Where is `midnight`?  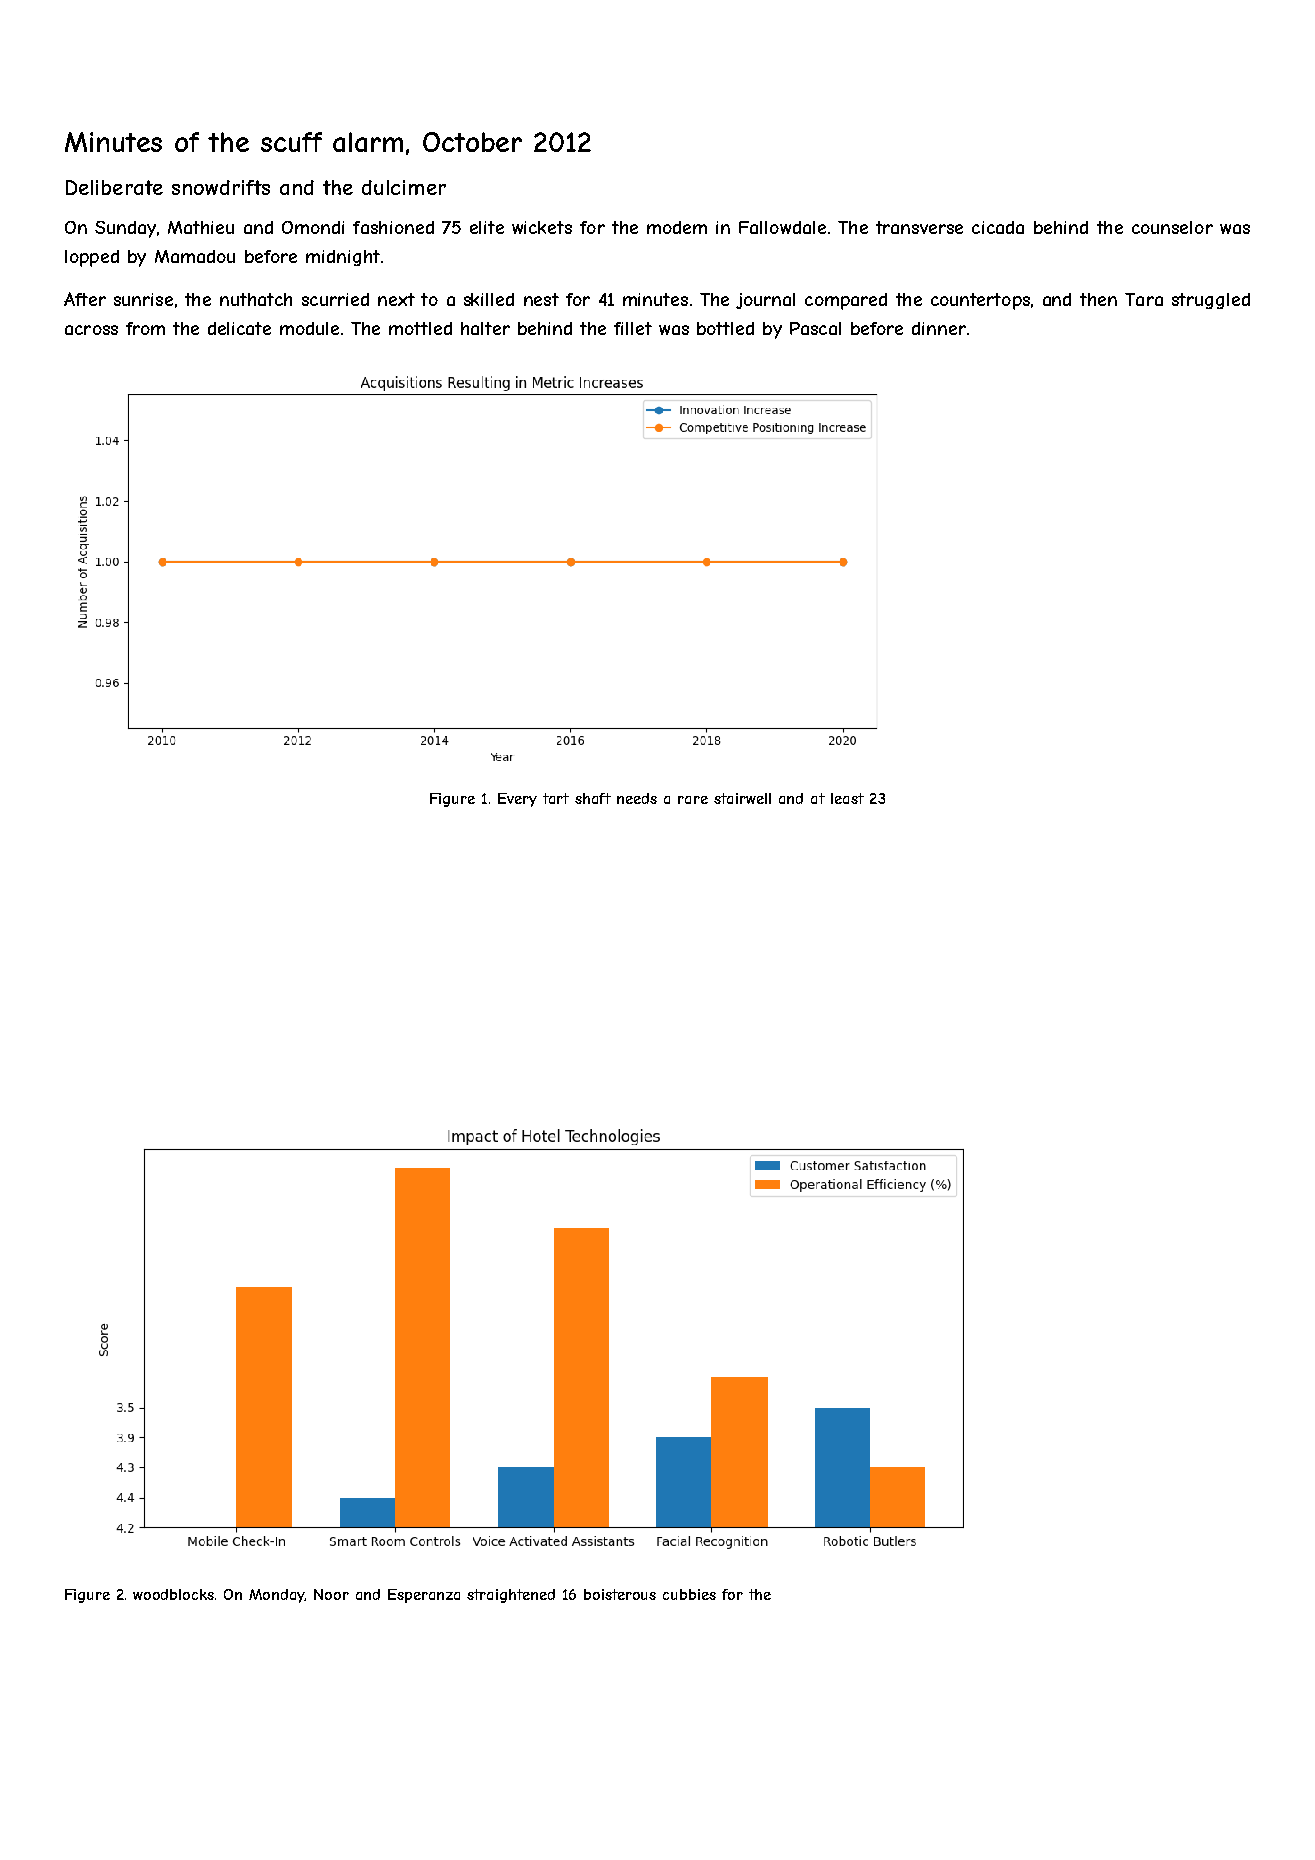 midnight is located at coordinates (343, 258).
